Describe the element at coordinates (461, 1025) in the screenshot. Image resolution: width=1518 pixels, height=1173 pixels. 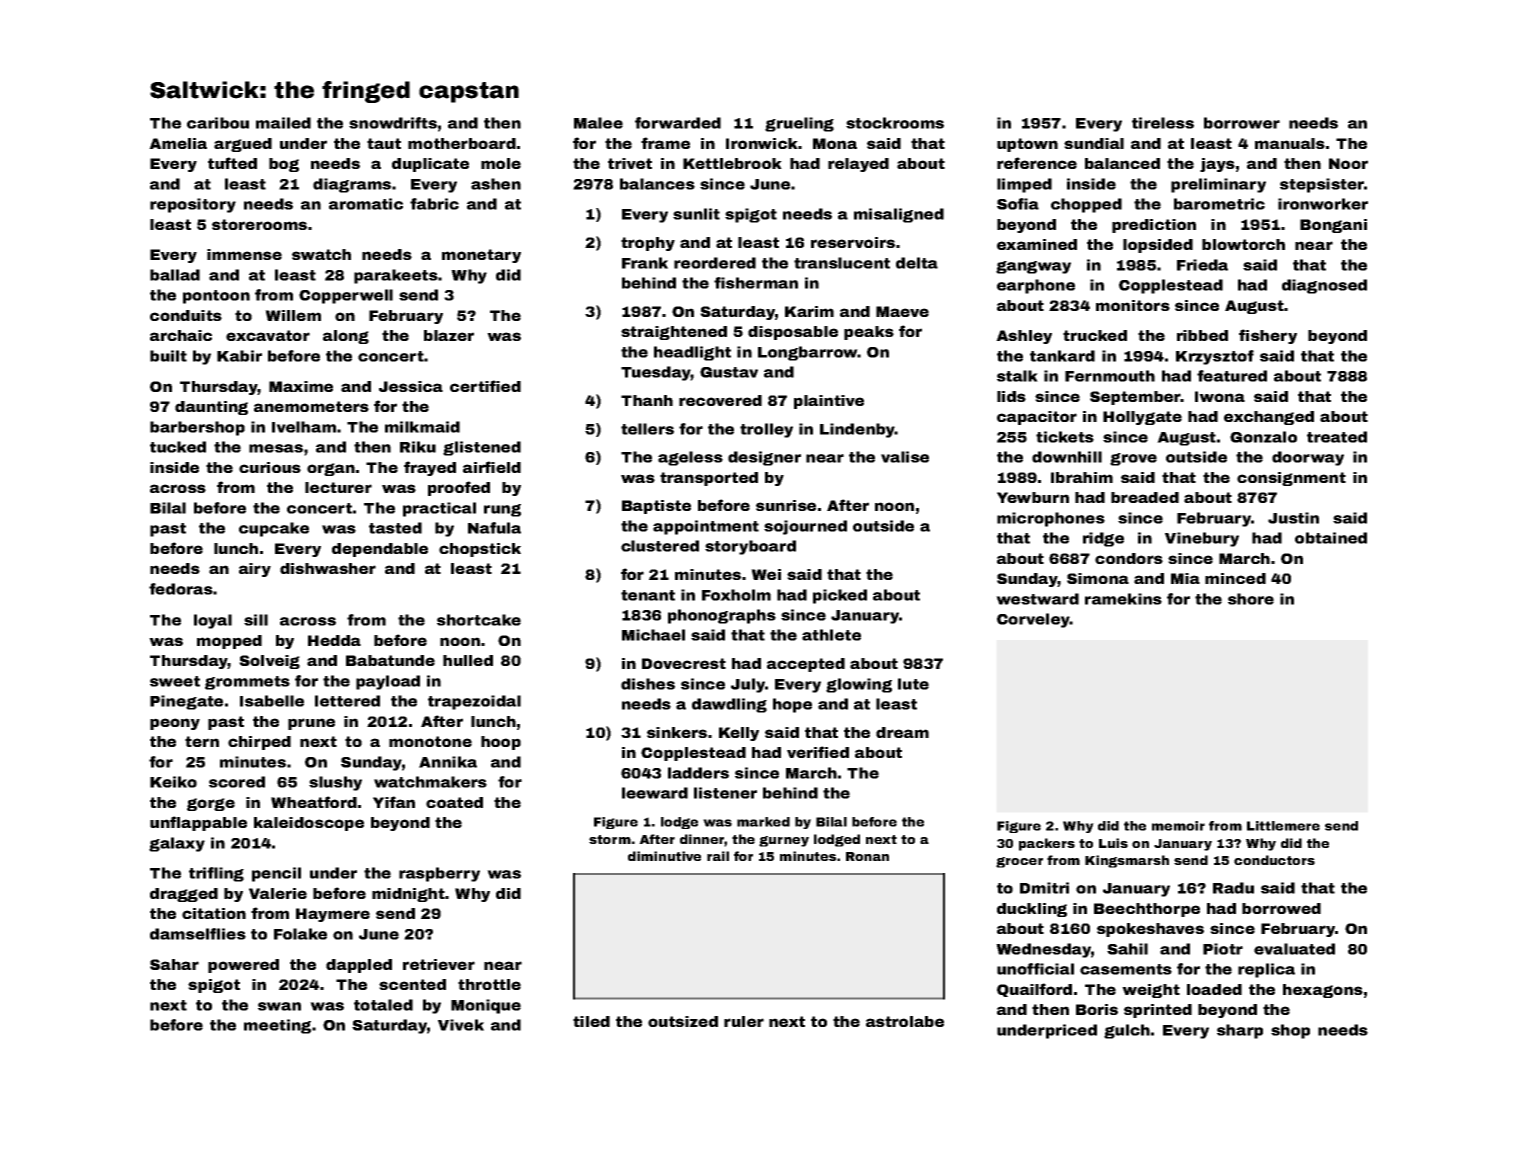
I see `Vivek` at that location.
